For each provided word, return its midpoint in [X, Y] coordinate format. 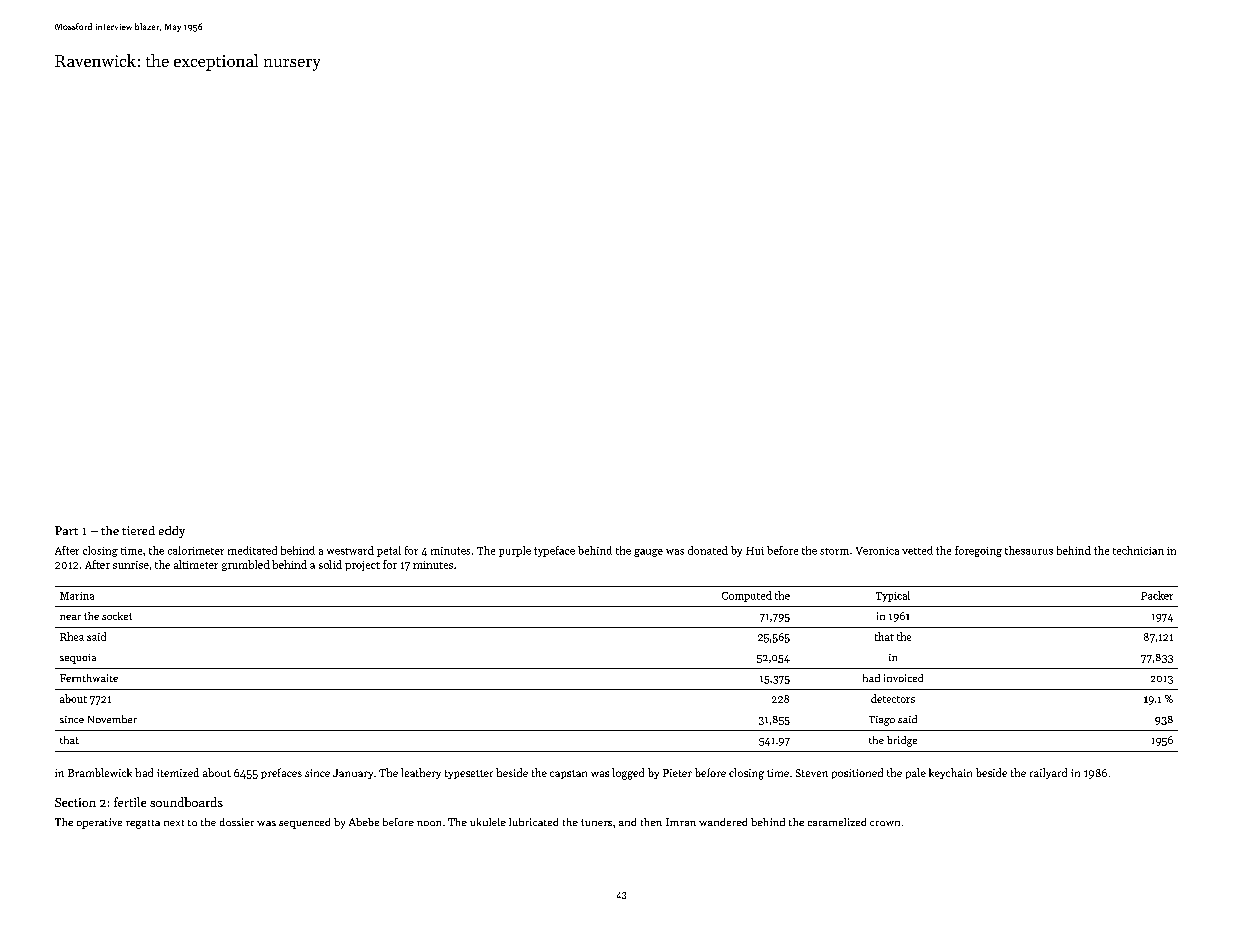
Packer [1157, 595]
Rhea [72, 636]
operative [99, 823]
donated [708, 550]
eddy [172, 532]
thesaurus [1029, 550]
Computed [747, 596]
